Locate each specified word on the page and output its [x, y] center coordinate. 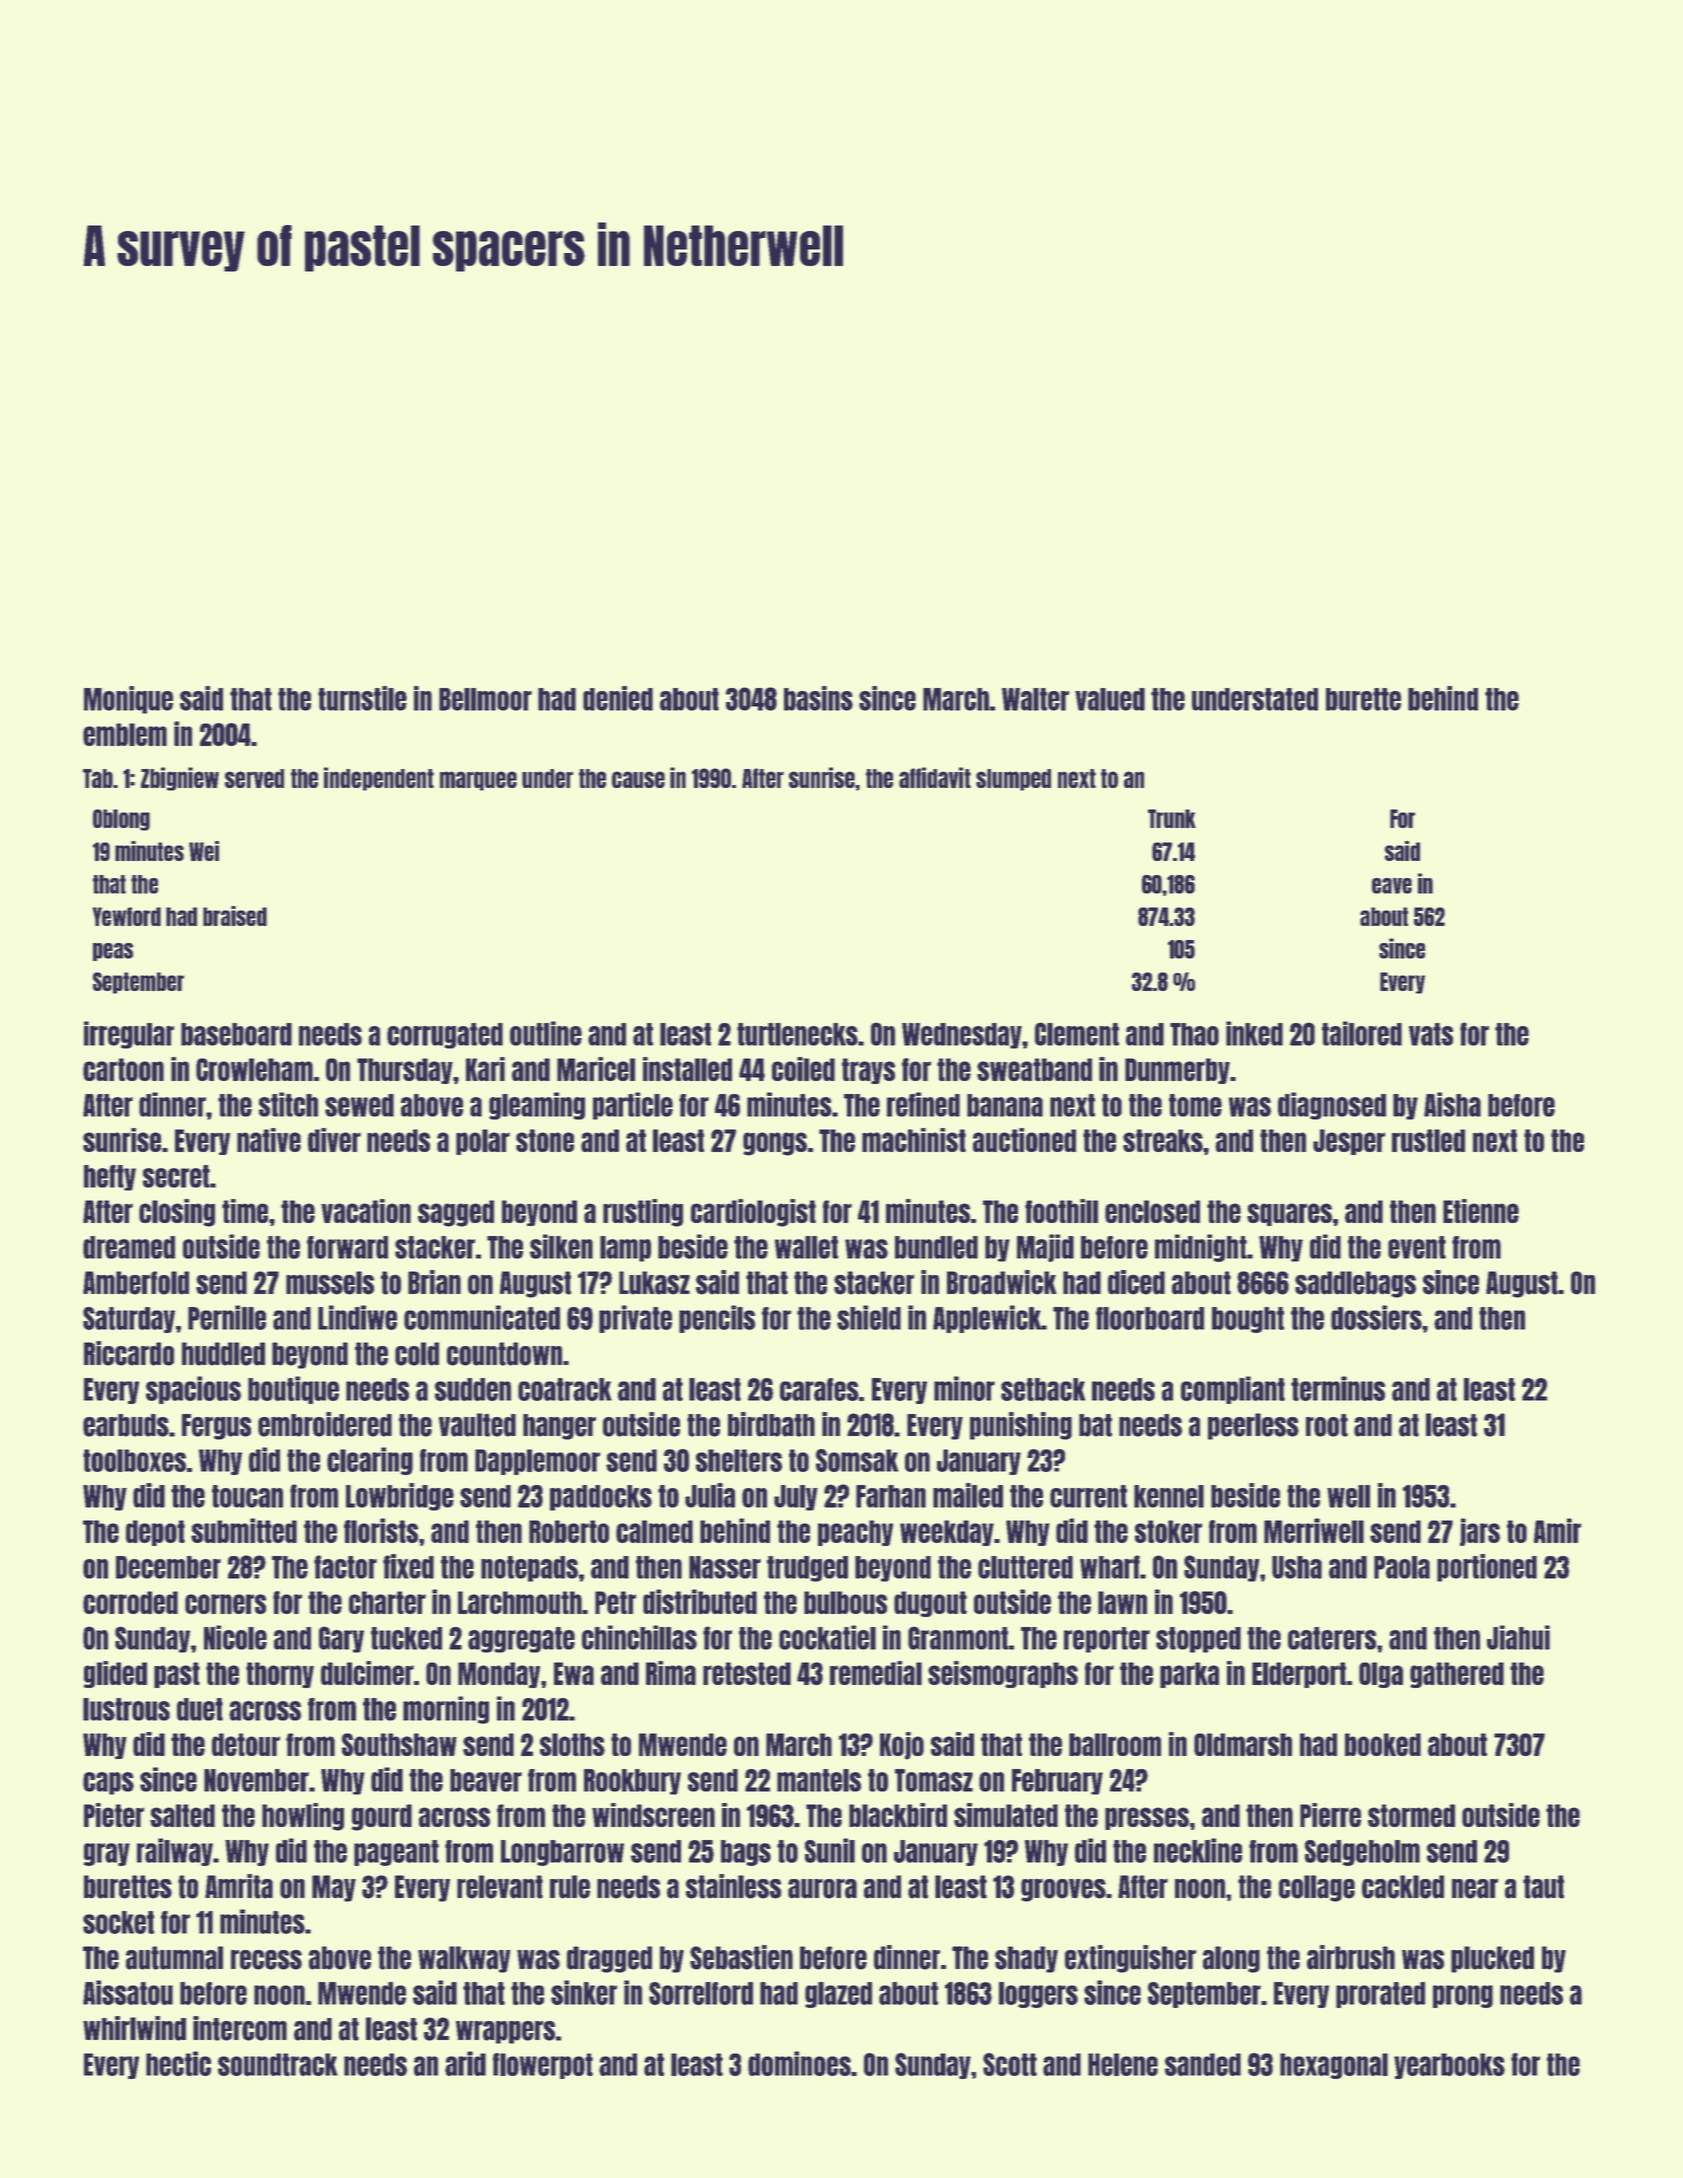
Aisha [1452, 1104]
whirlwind [134, 2028]
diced [1136, 1282]
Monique [128, 700]
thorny [280, 1675]
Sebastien [741, 1957]
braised [235, 916]
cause [638, 779]
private [635, 1319]
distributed [700, 1601]
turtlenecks [797, 1034]
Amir [1557, 1530]
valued [1110, 699]
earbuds [126, 1425]
